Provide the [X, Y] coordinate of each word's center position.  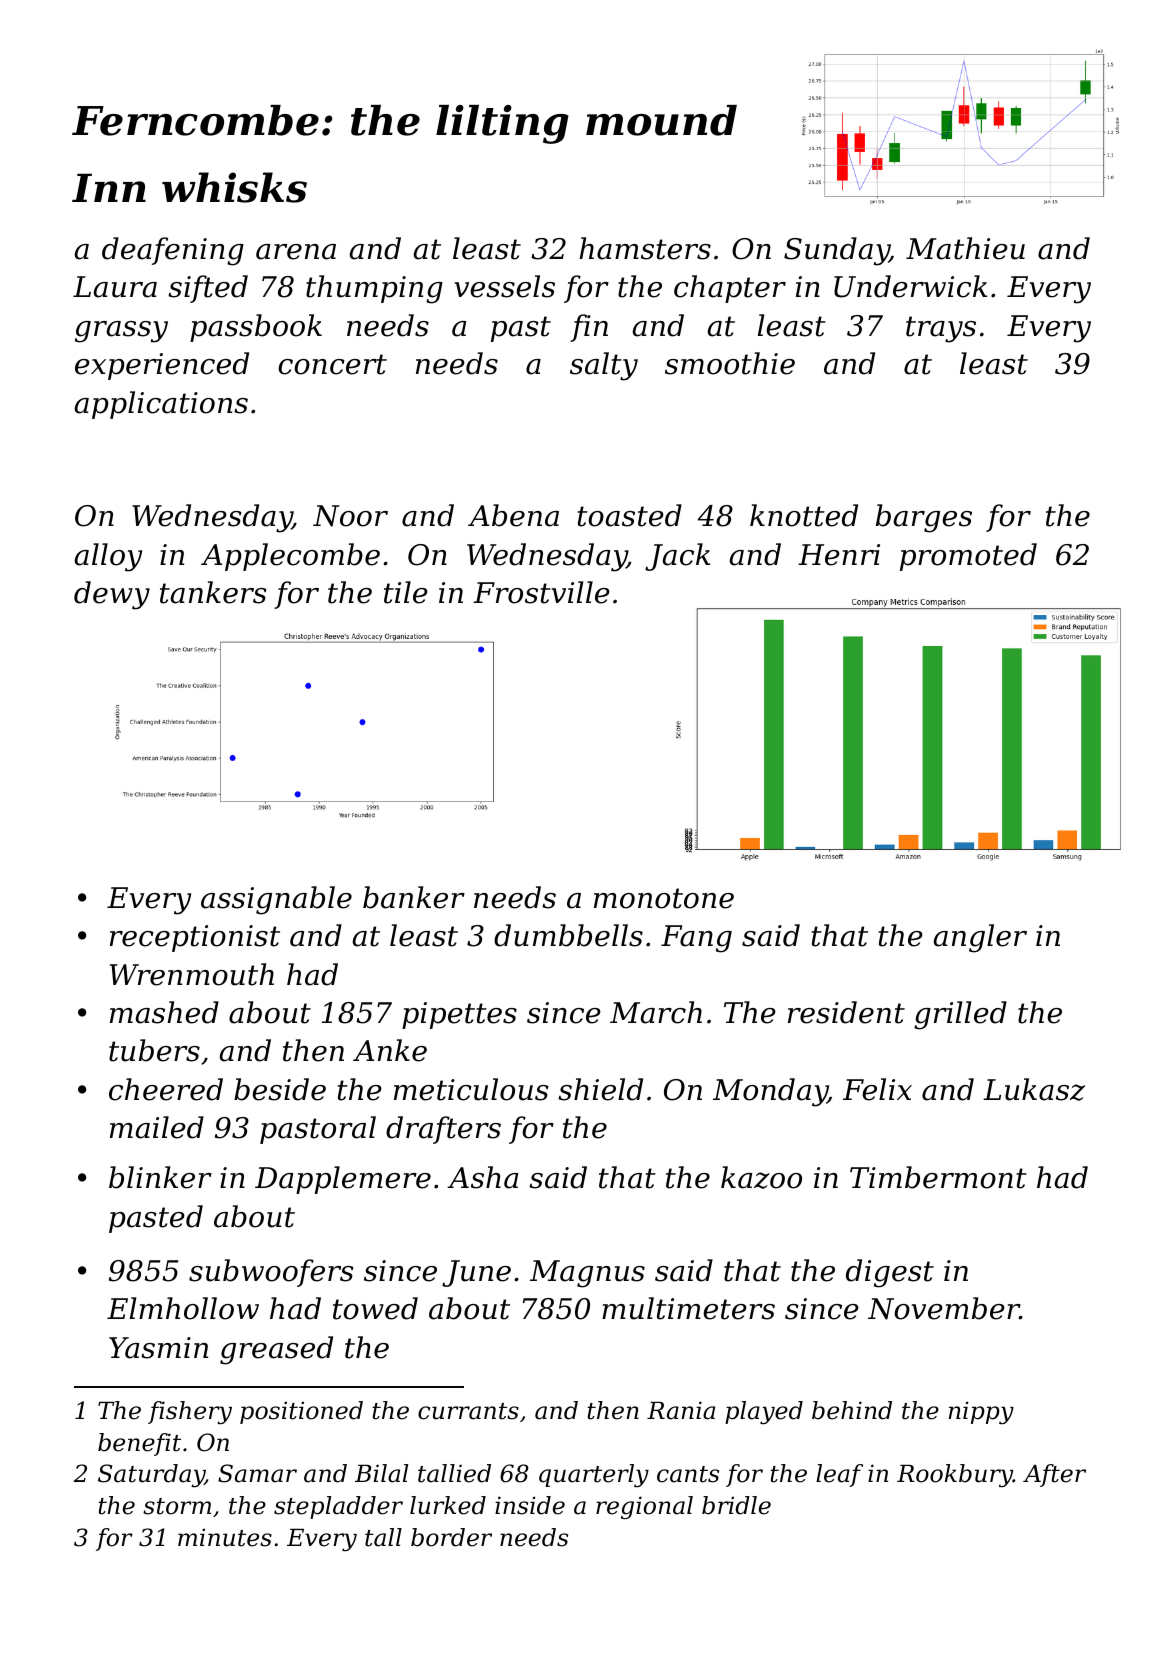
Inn [109, 187]
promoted [968, 557]
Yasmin [158, 1348]
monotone [664, 898]
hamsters [645, 248]
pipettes [459, 1015]
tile [406, 592]
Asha [482, 1177]
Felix [877, 1089]
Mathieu [965, 248]
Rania [681, 1410]
